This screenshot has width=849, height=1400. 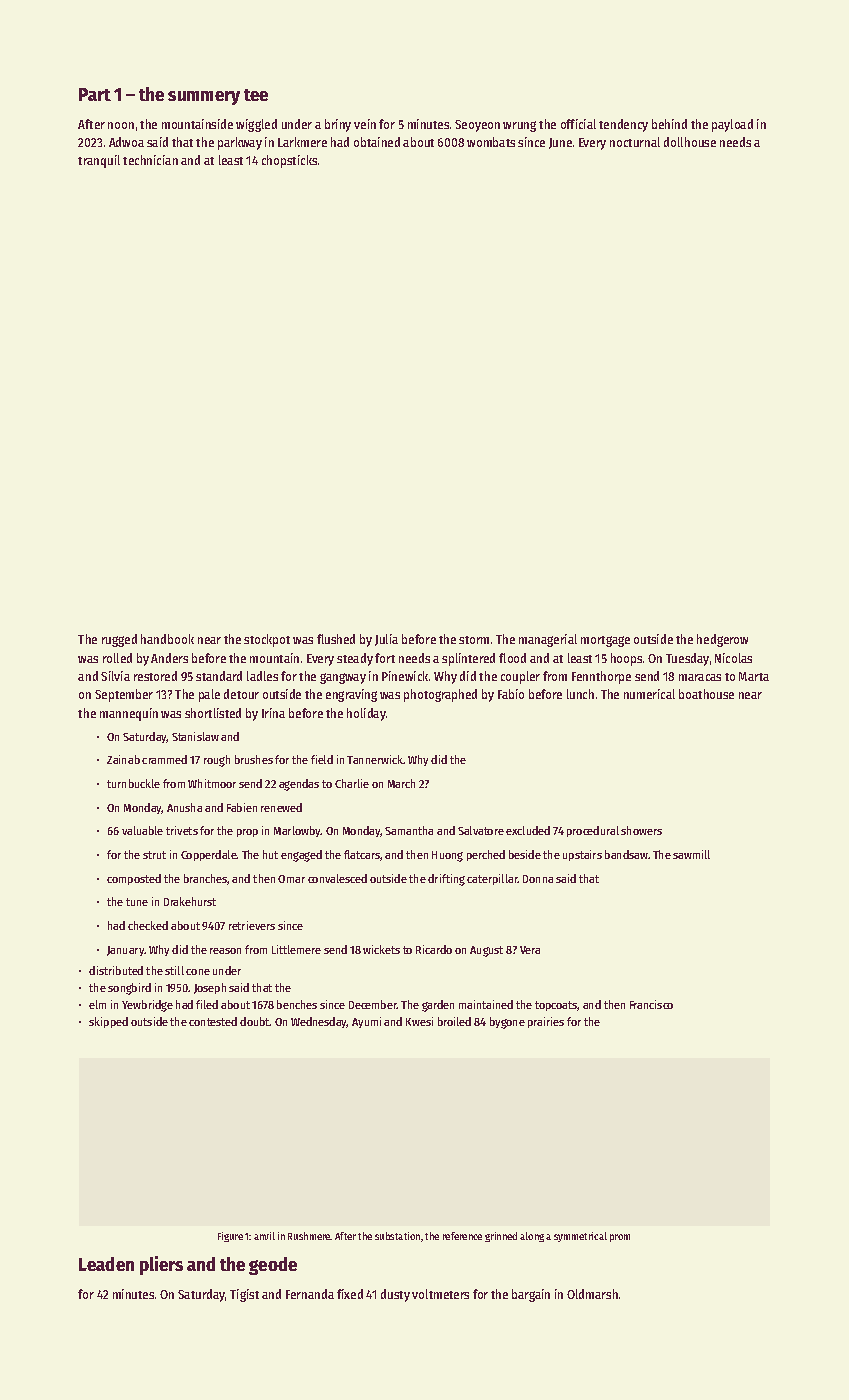 What do you see at coordinates (706, 694) in the screenshot?
I see `boathouse` at bounding box center [706, 694].
